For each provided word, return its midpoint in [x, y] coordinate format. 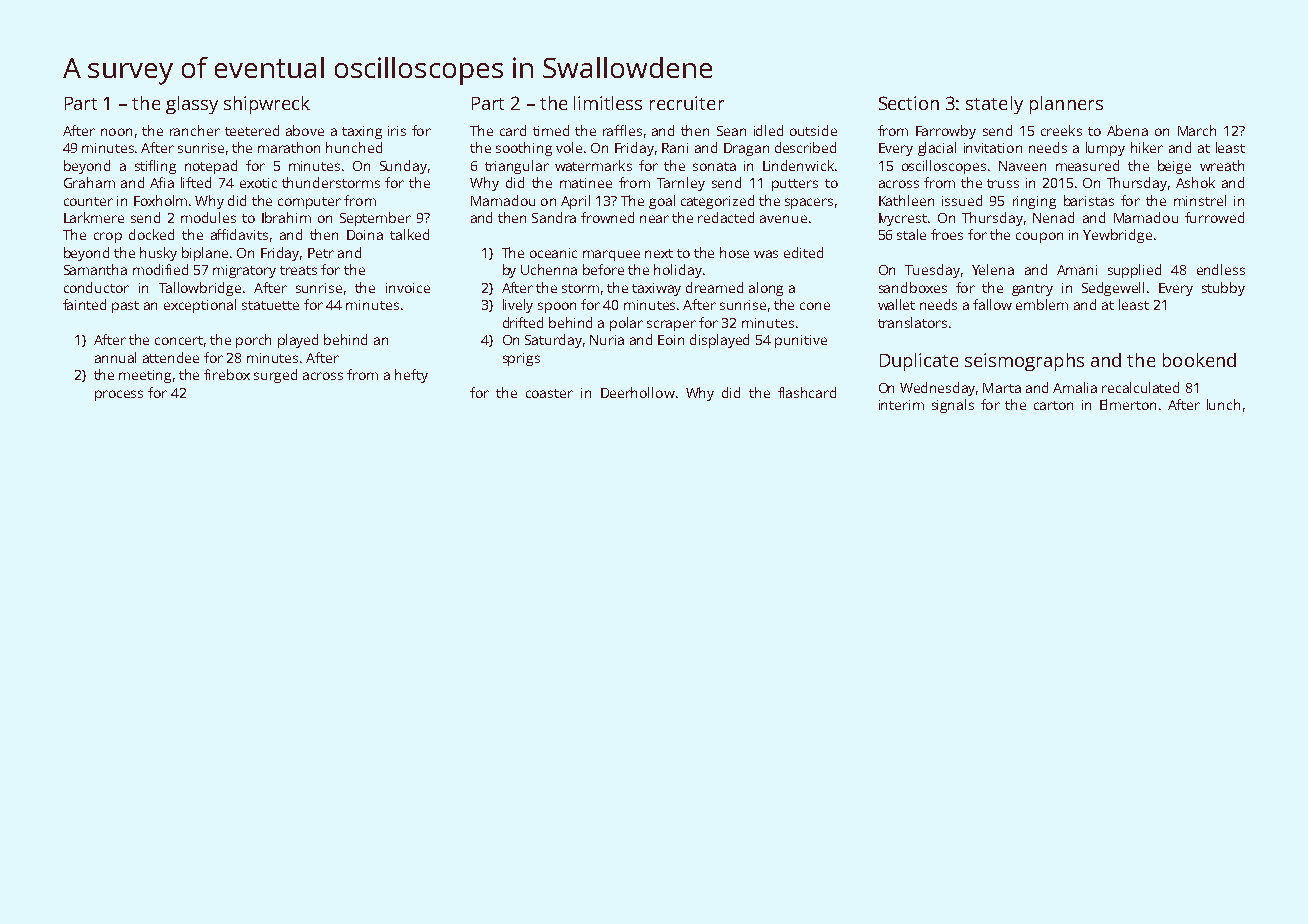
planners [1066, 105]
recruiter [687, 103]
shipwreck [267, 105]
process [119, 395]
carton [1053, 405]
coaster [549, 393]
